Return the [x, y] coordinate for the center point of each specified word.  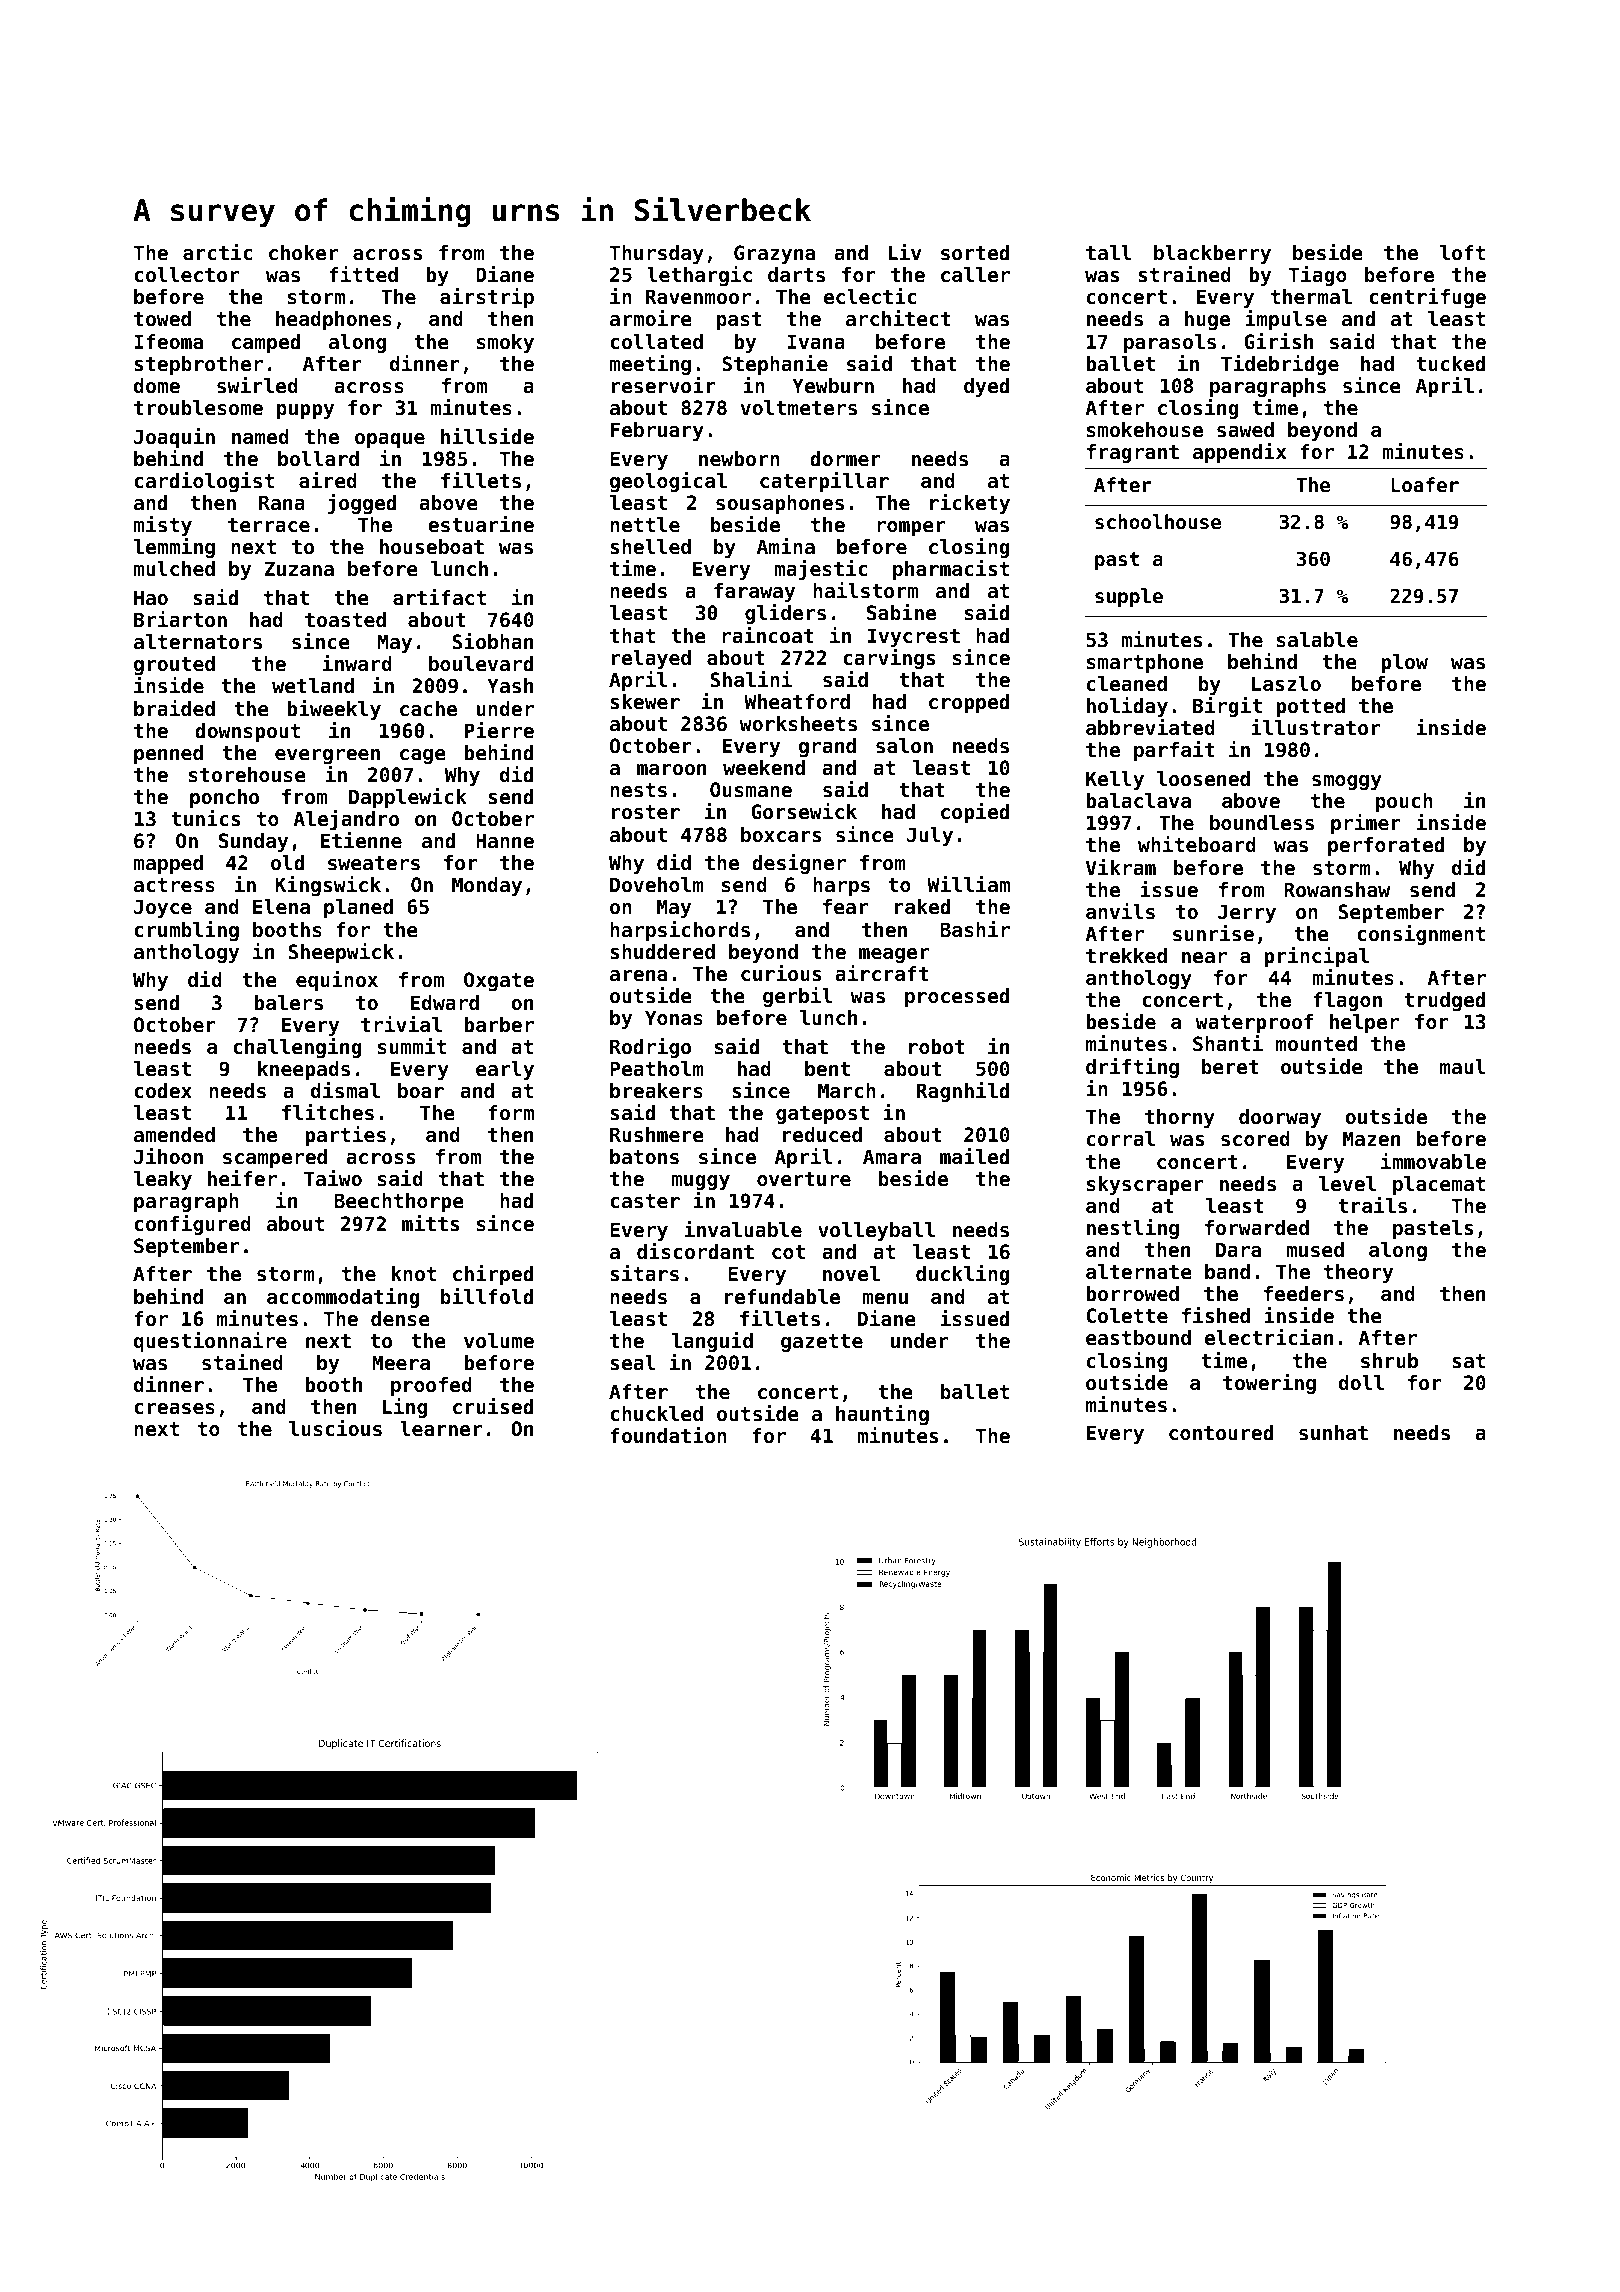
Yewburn [833, 386]
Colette [1127, 1316]
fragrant [1133, 453]
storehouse [247, 775]
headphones [334, 320]
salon [904, 746]
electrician [1269, 1337]
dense [400, 1319]
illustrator [1315, 727]
